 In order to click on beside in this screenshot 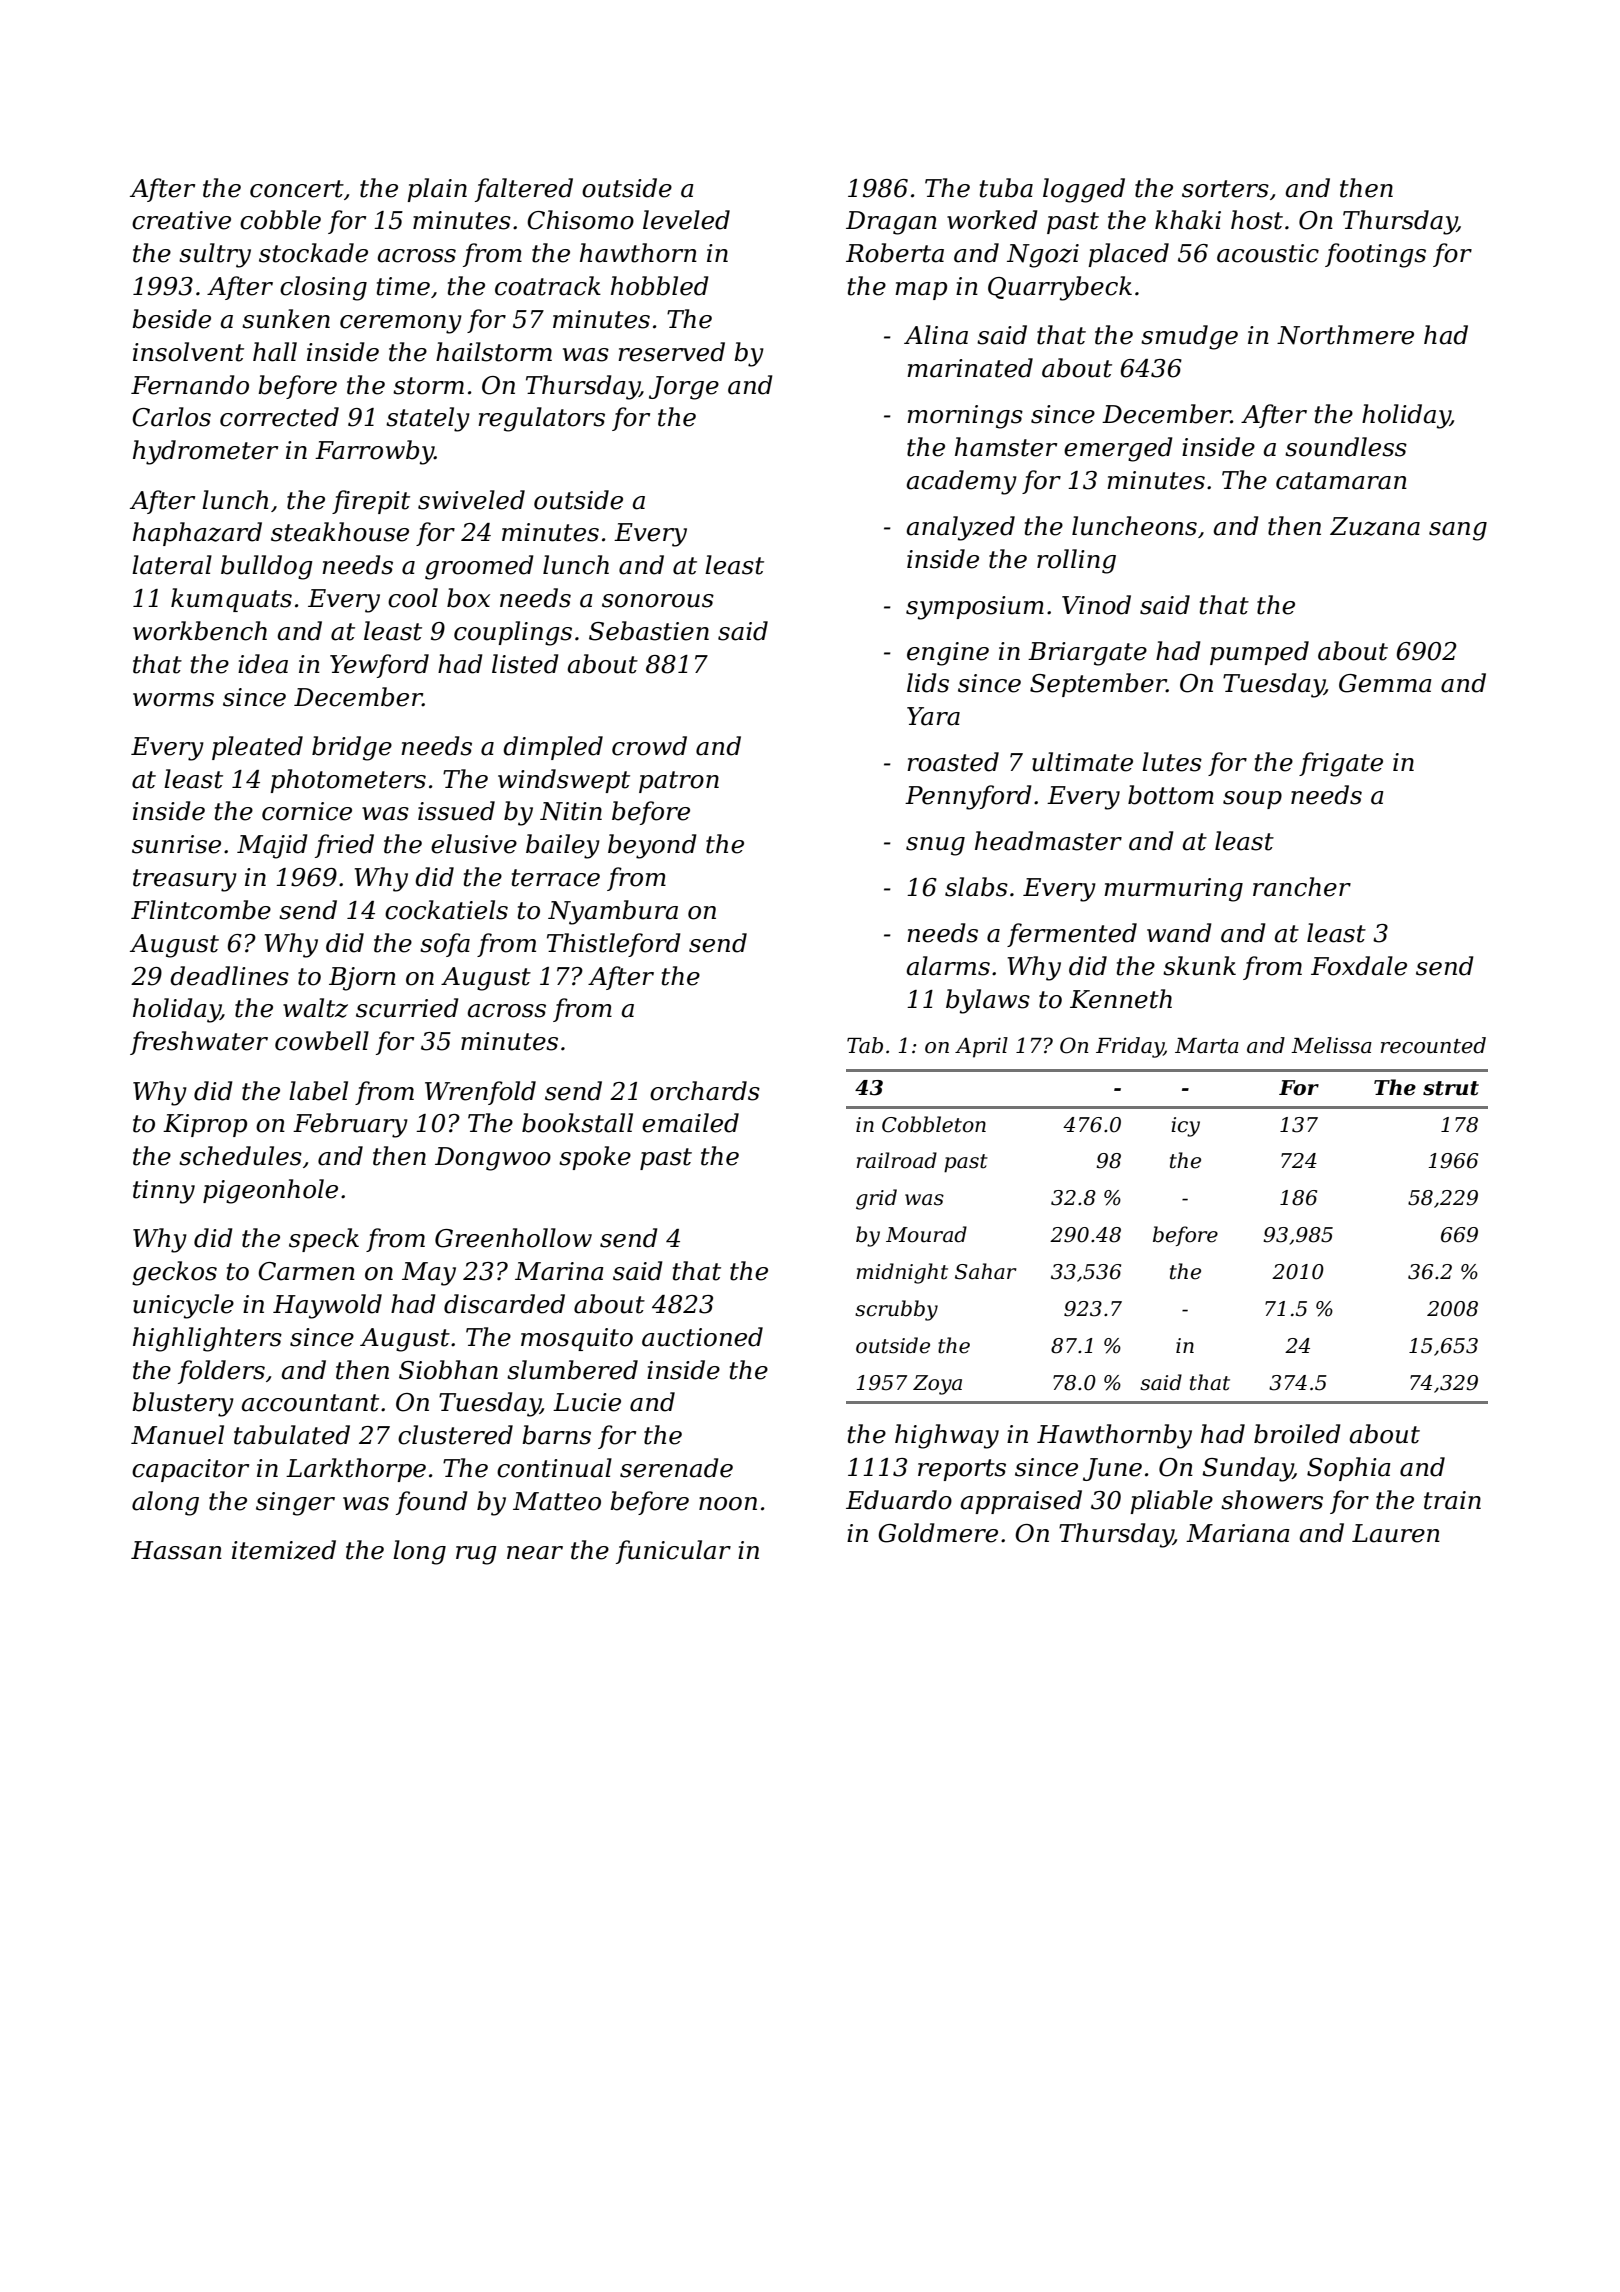, I will do `click(171, 319)`.
